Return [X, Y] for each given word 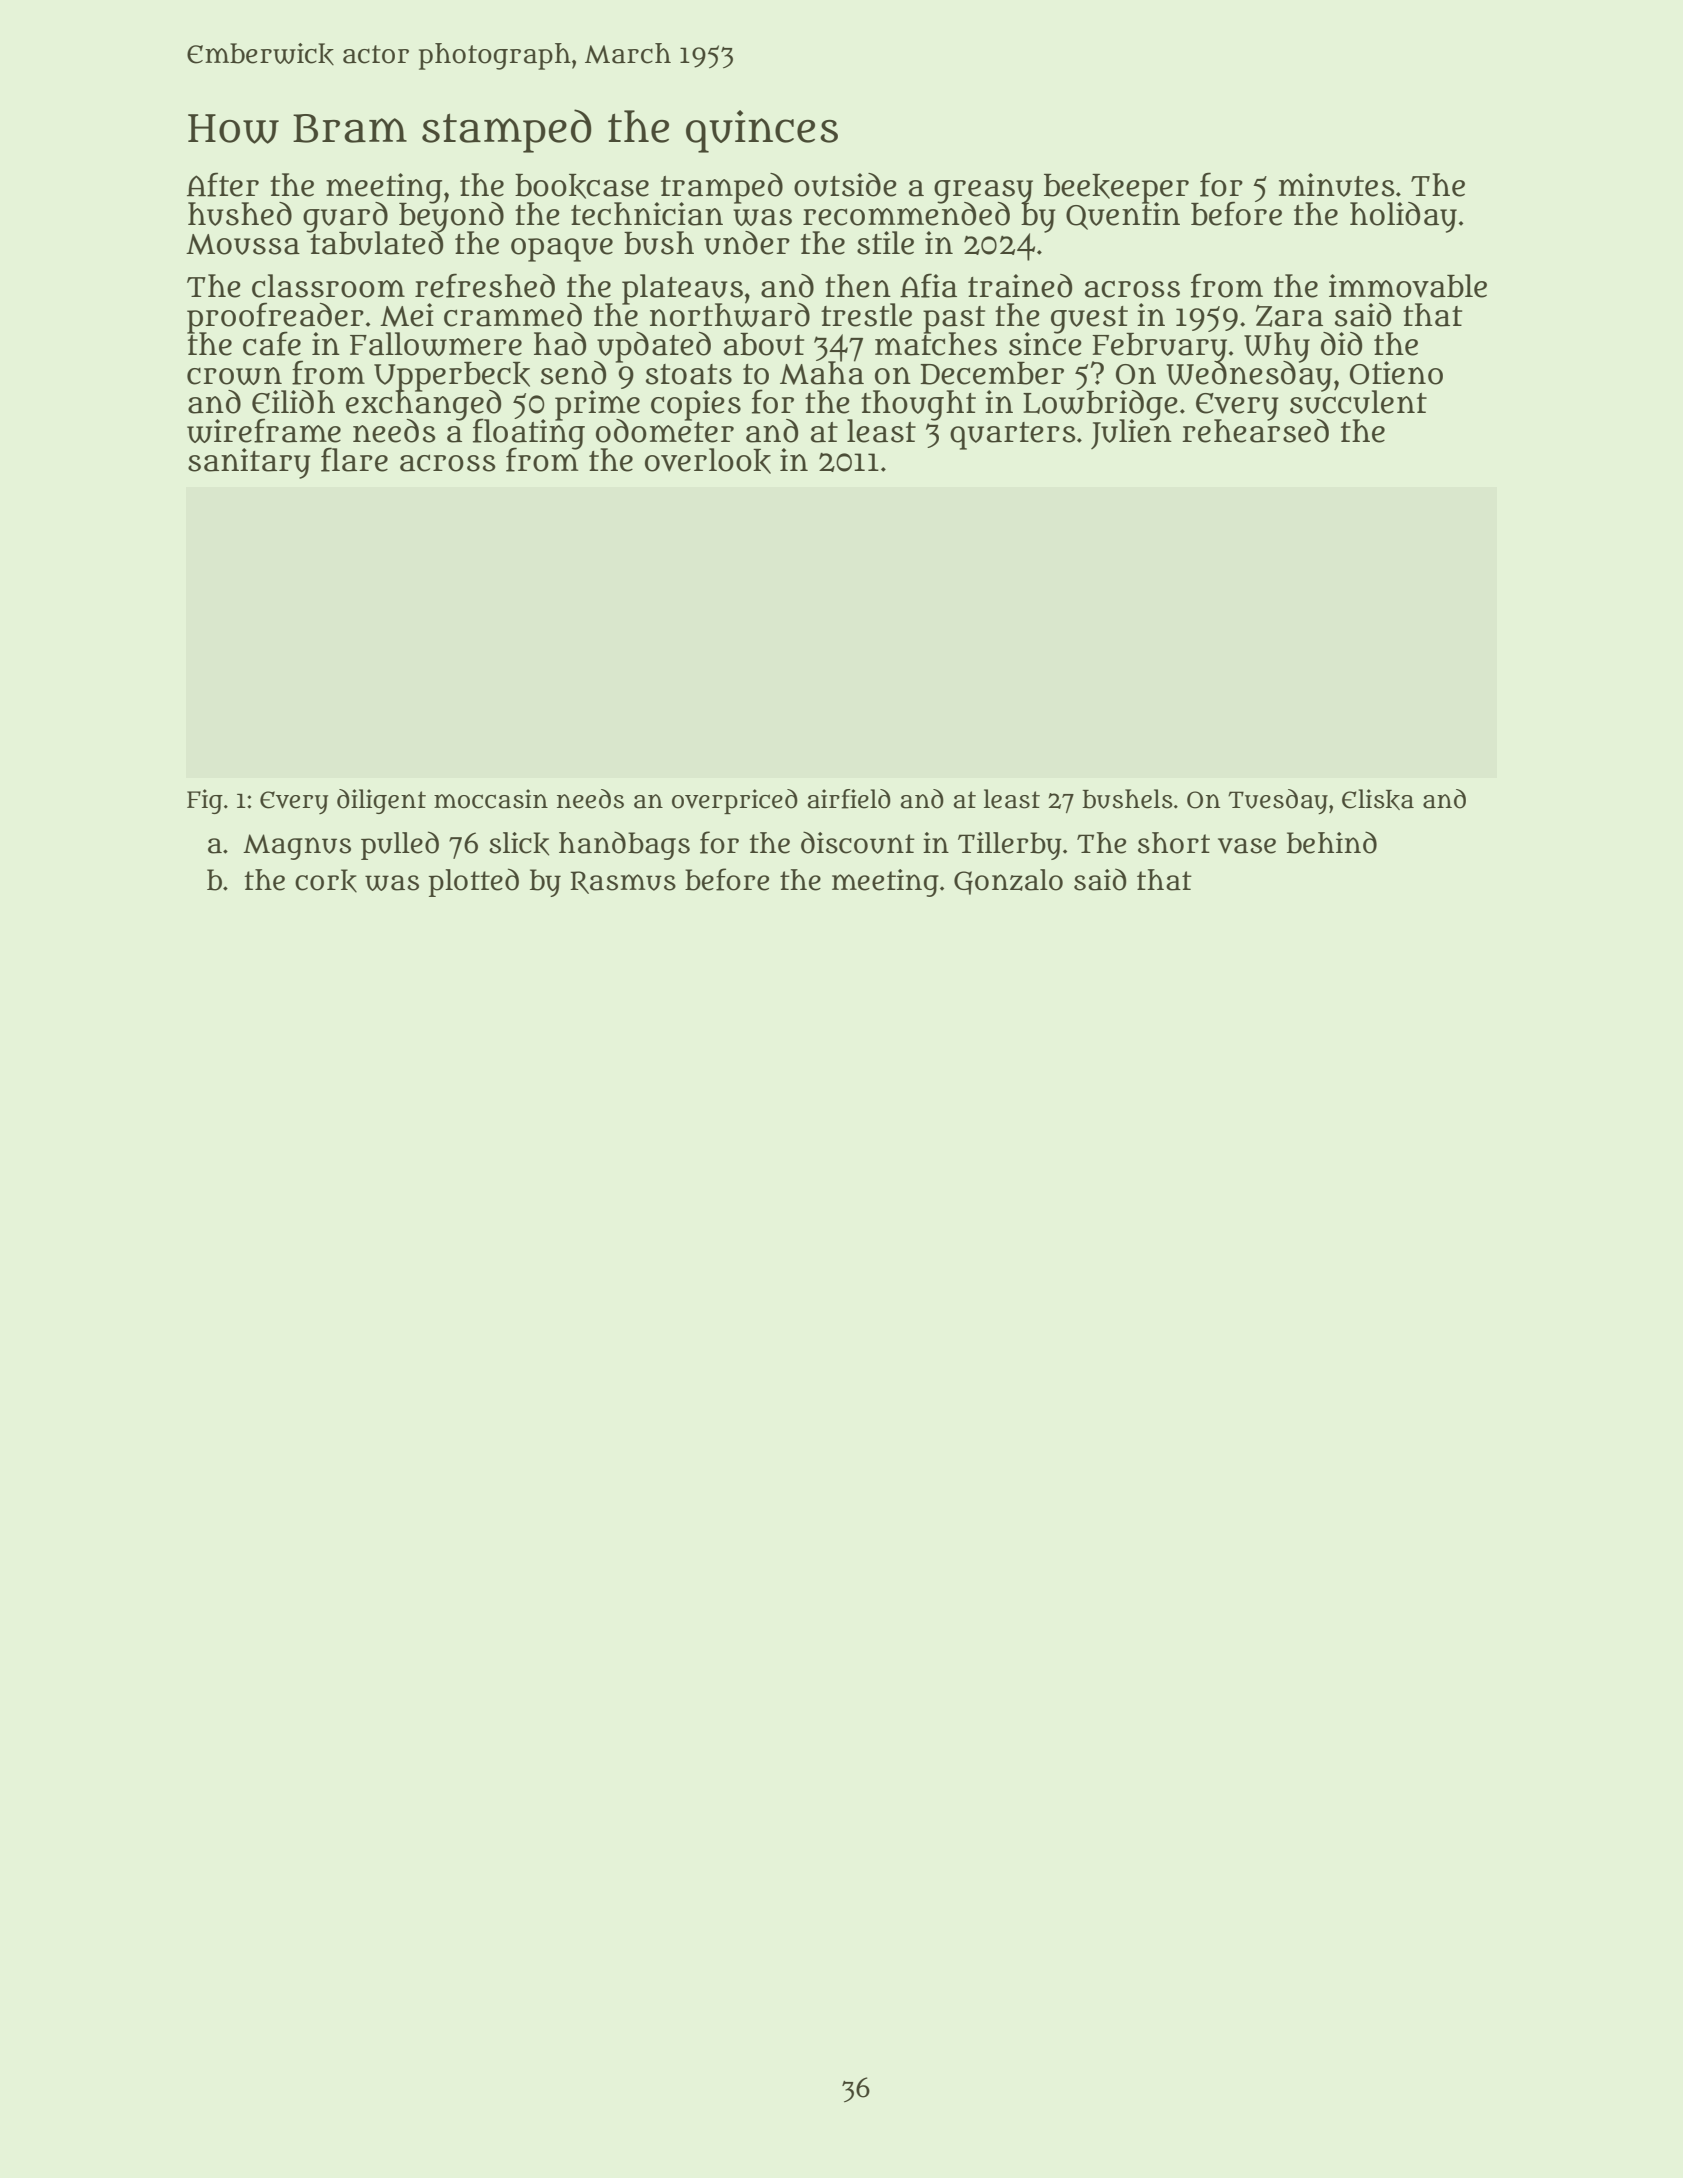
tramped [722, 187]
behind [1332, 842]
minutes [1337, 185]
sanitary [249, 463]
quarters [1013, 436]
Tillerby [1010, 846]
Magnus [297, 847]
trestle [866, 315]
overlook [708, 461]
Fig [205, 801]
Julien [1131, 434]
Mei [407, 315]
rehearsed [1255, 431]
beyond [451, 216]
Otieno [1396, 373]
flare [354, 459]
